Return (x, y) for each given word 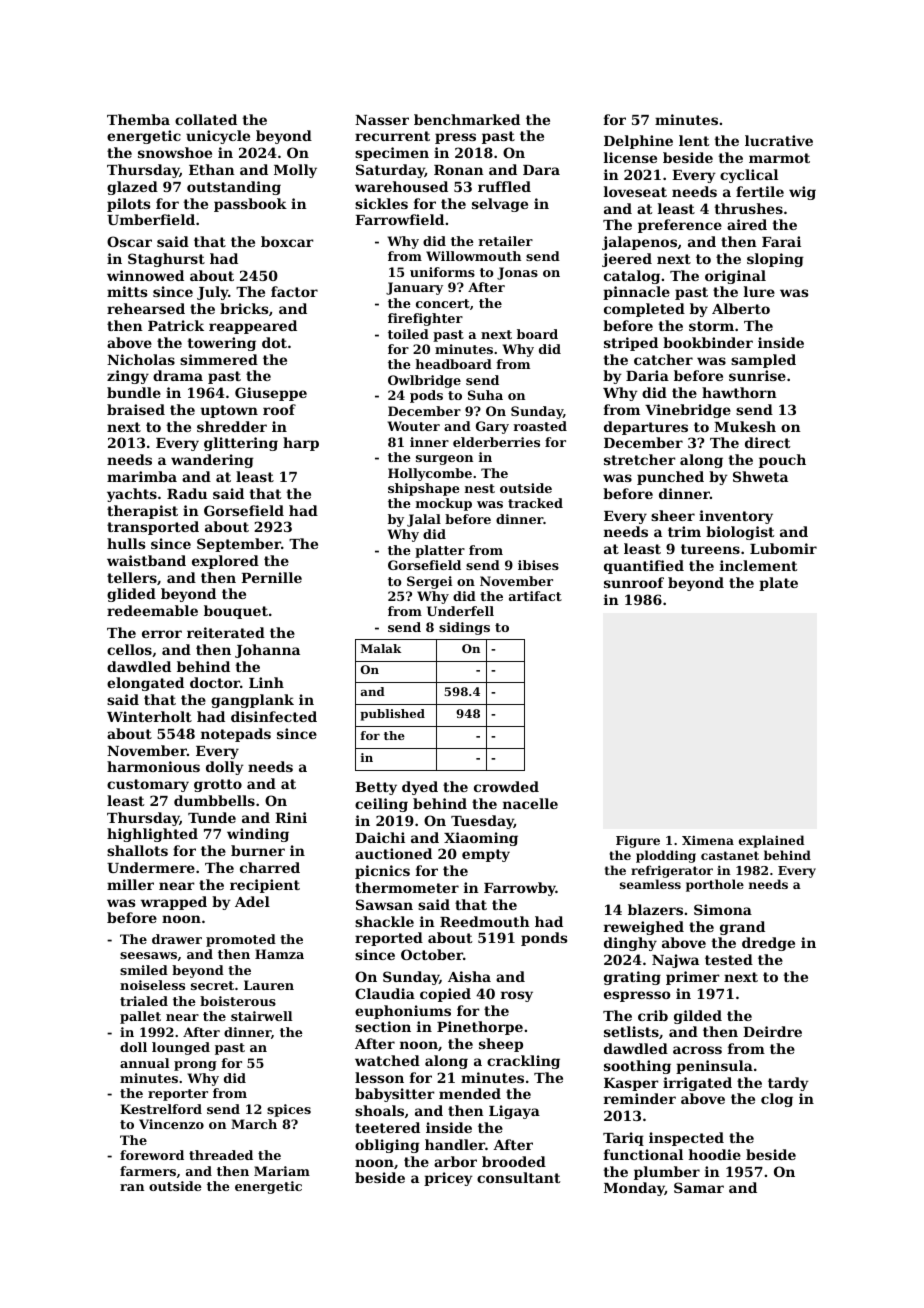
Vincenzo (171, 1124)
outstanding (234, 188)
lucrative (779, 140)
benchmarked (467, 119)
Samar (699, 1187)
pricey (448, 1179)
